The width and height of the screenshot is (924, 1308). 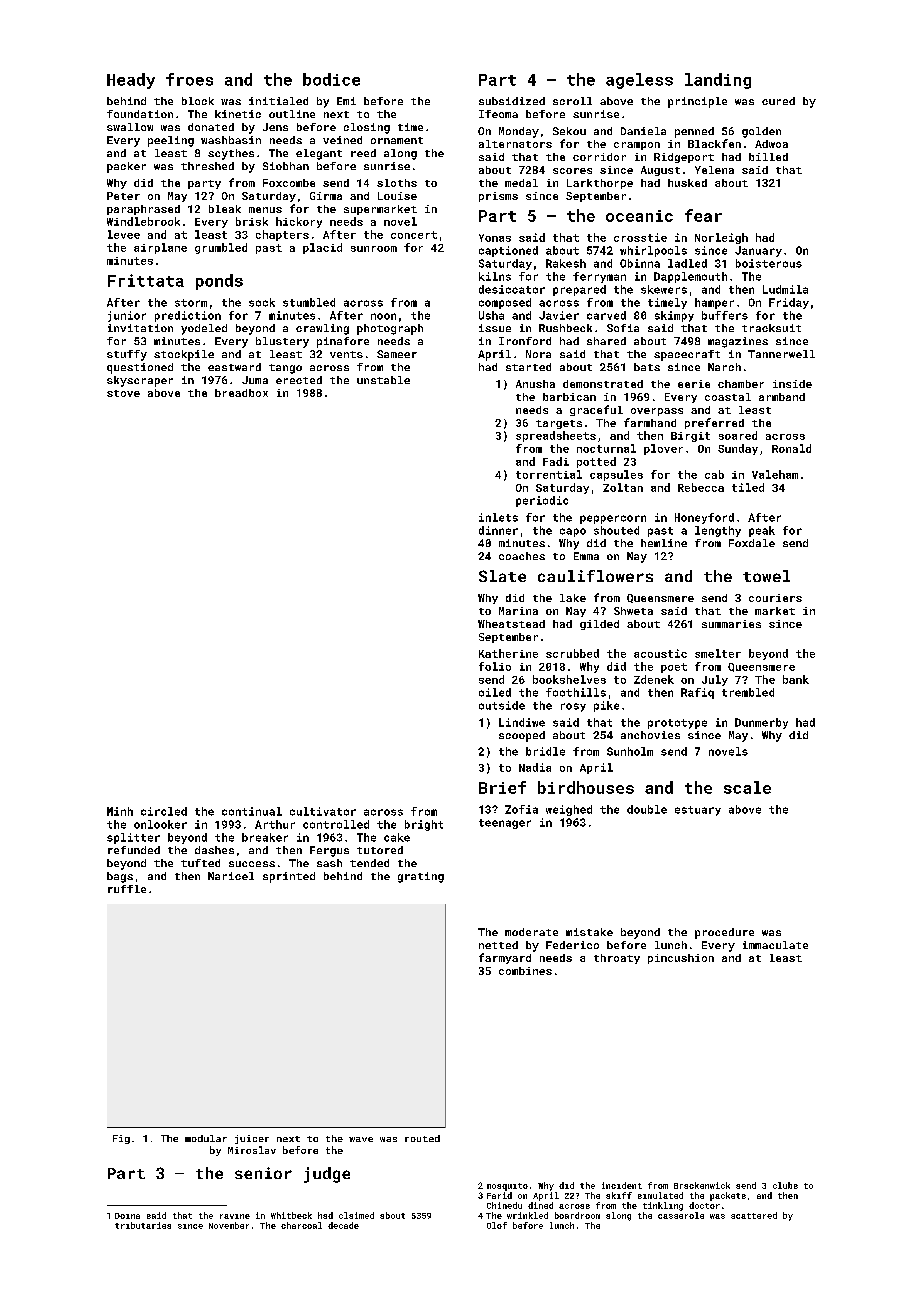 I want to click on billed, so click(x=768, y=157).
